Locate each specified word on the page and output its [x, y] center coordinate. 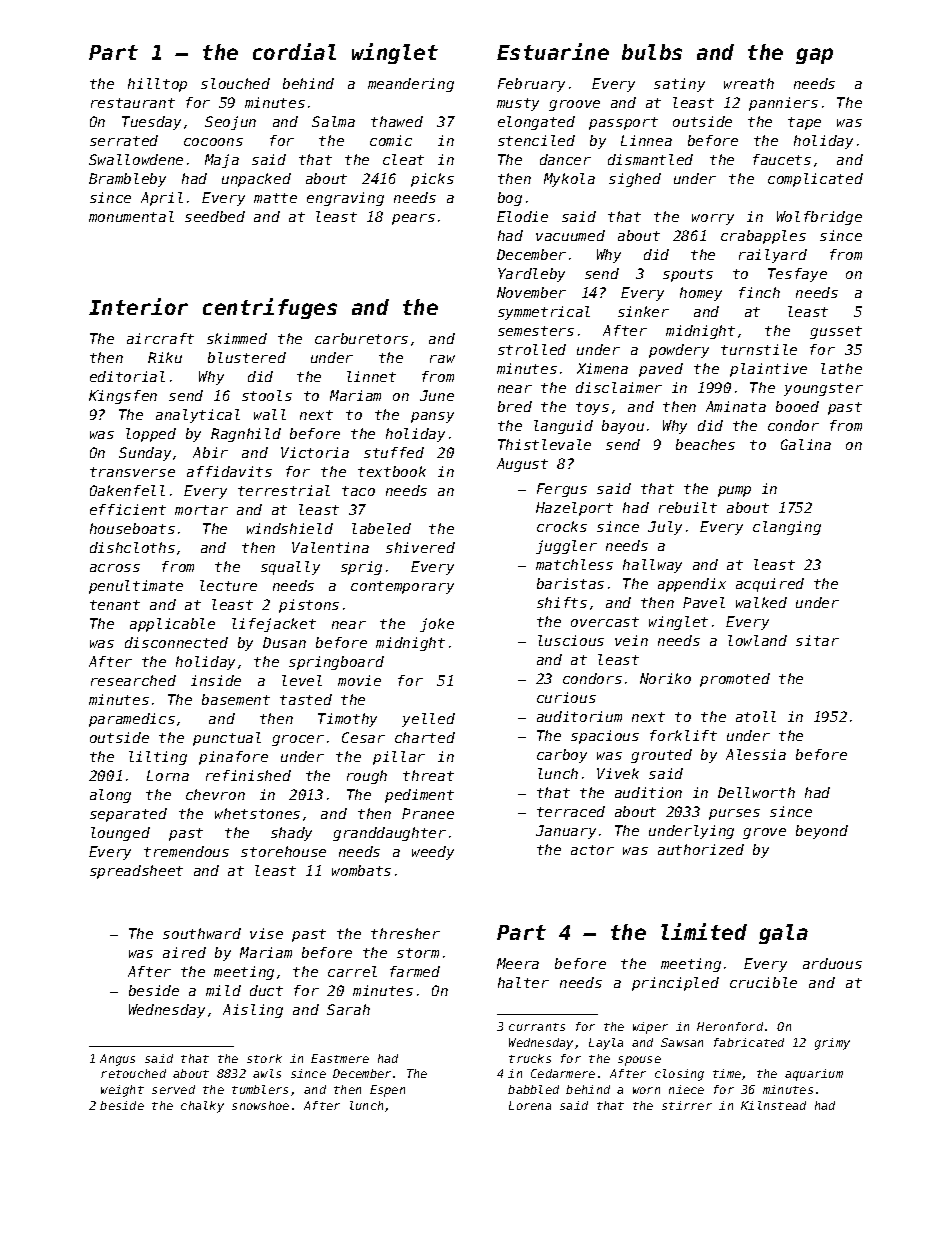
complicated [815, 180]
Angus [117, 1060]
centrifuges [270, 308]
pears [413, 219]
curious [566, 697]
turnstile [759, 349]
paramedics [132, 720]
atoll [756, 716]
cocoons [213, 142]
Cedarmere [563, 1073]
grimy [832, 1044]
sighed [635, 180]
